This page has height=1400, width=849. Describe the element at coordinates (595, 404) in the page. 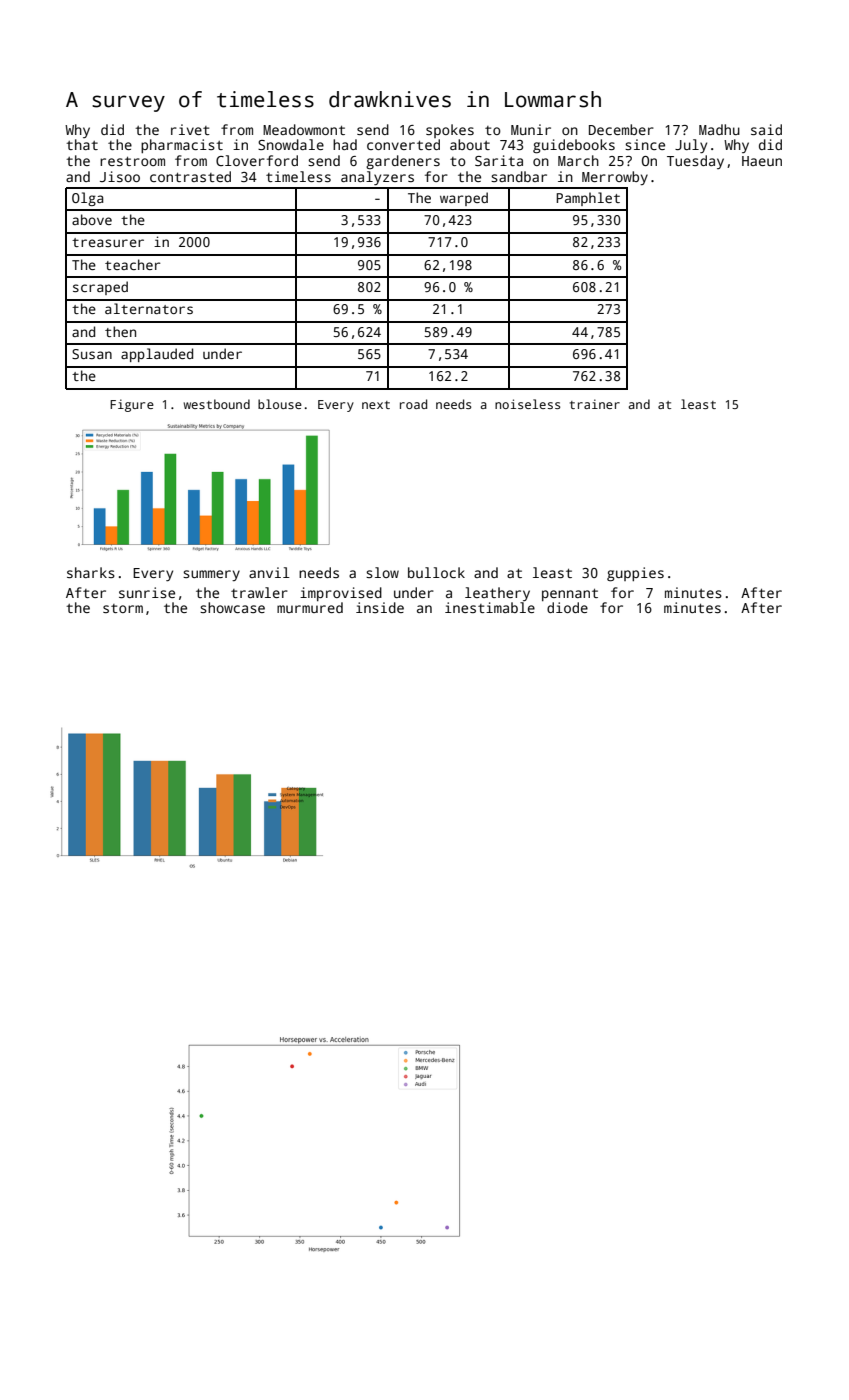

I see `trainer` at that location.
